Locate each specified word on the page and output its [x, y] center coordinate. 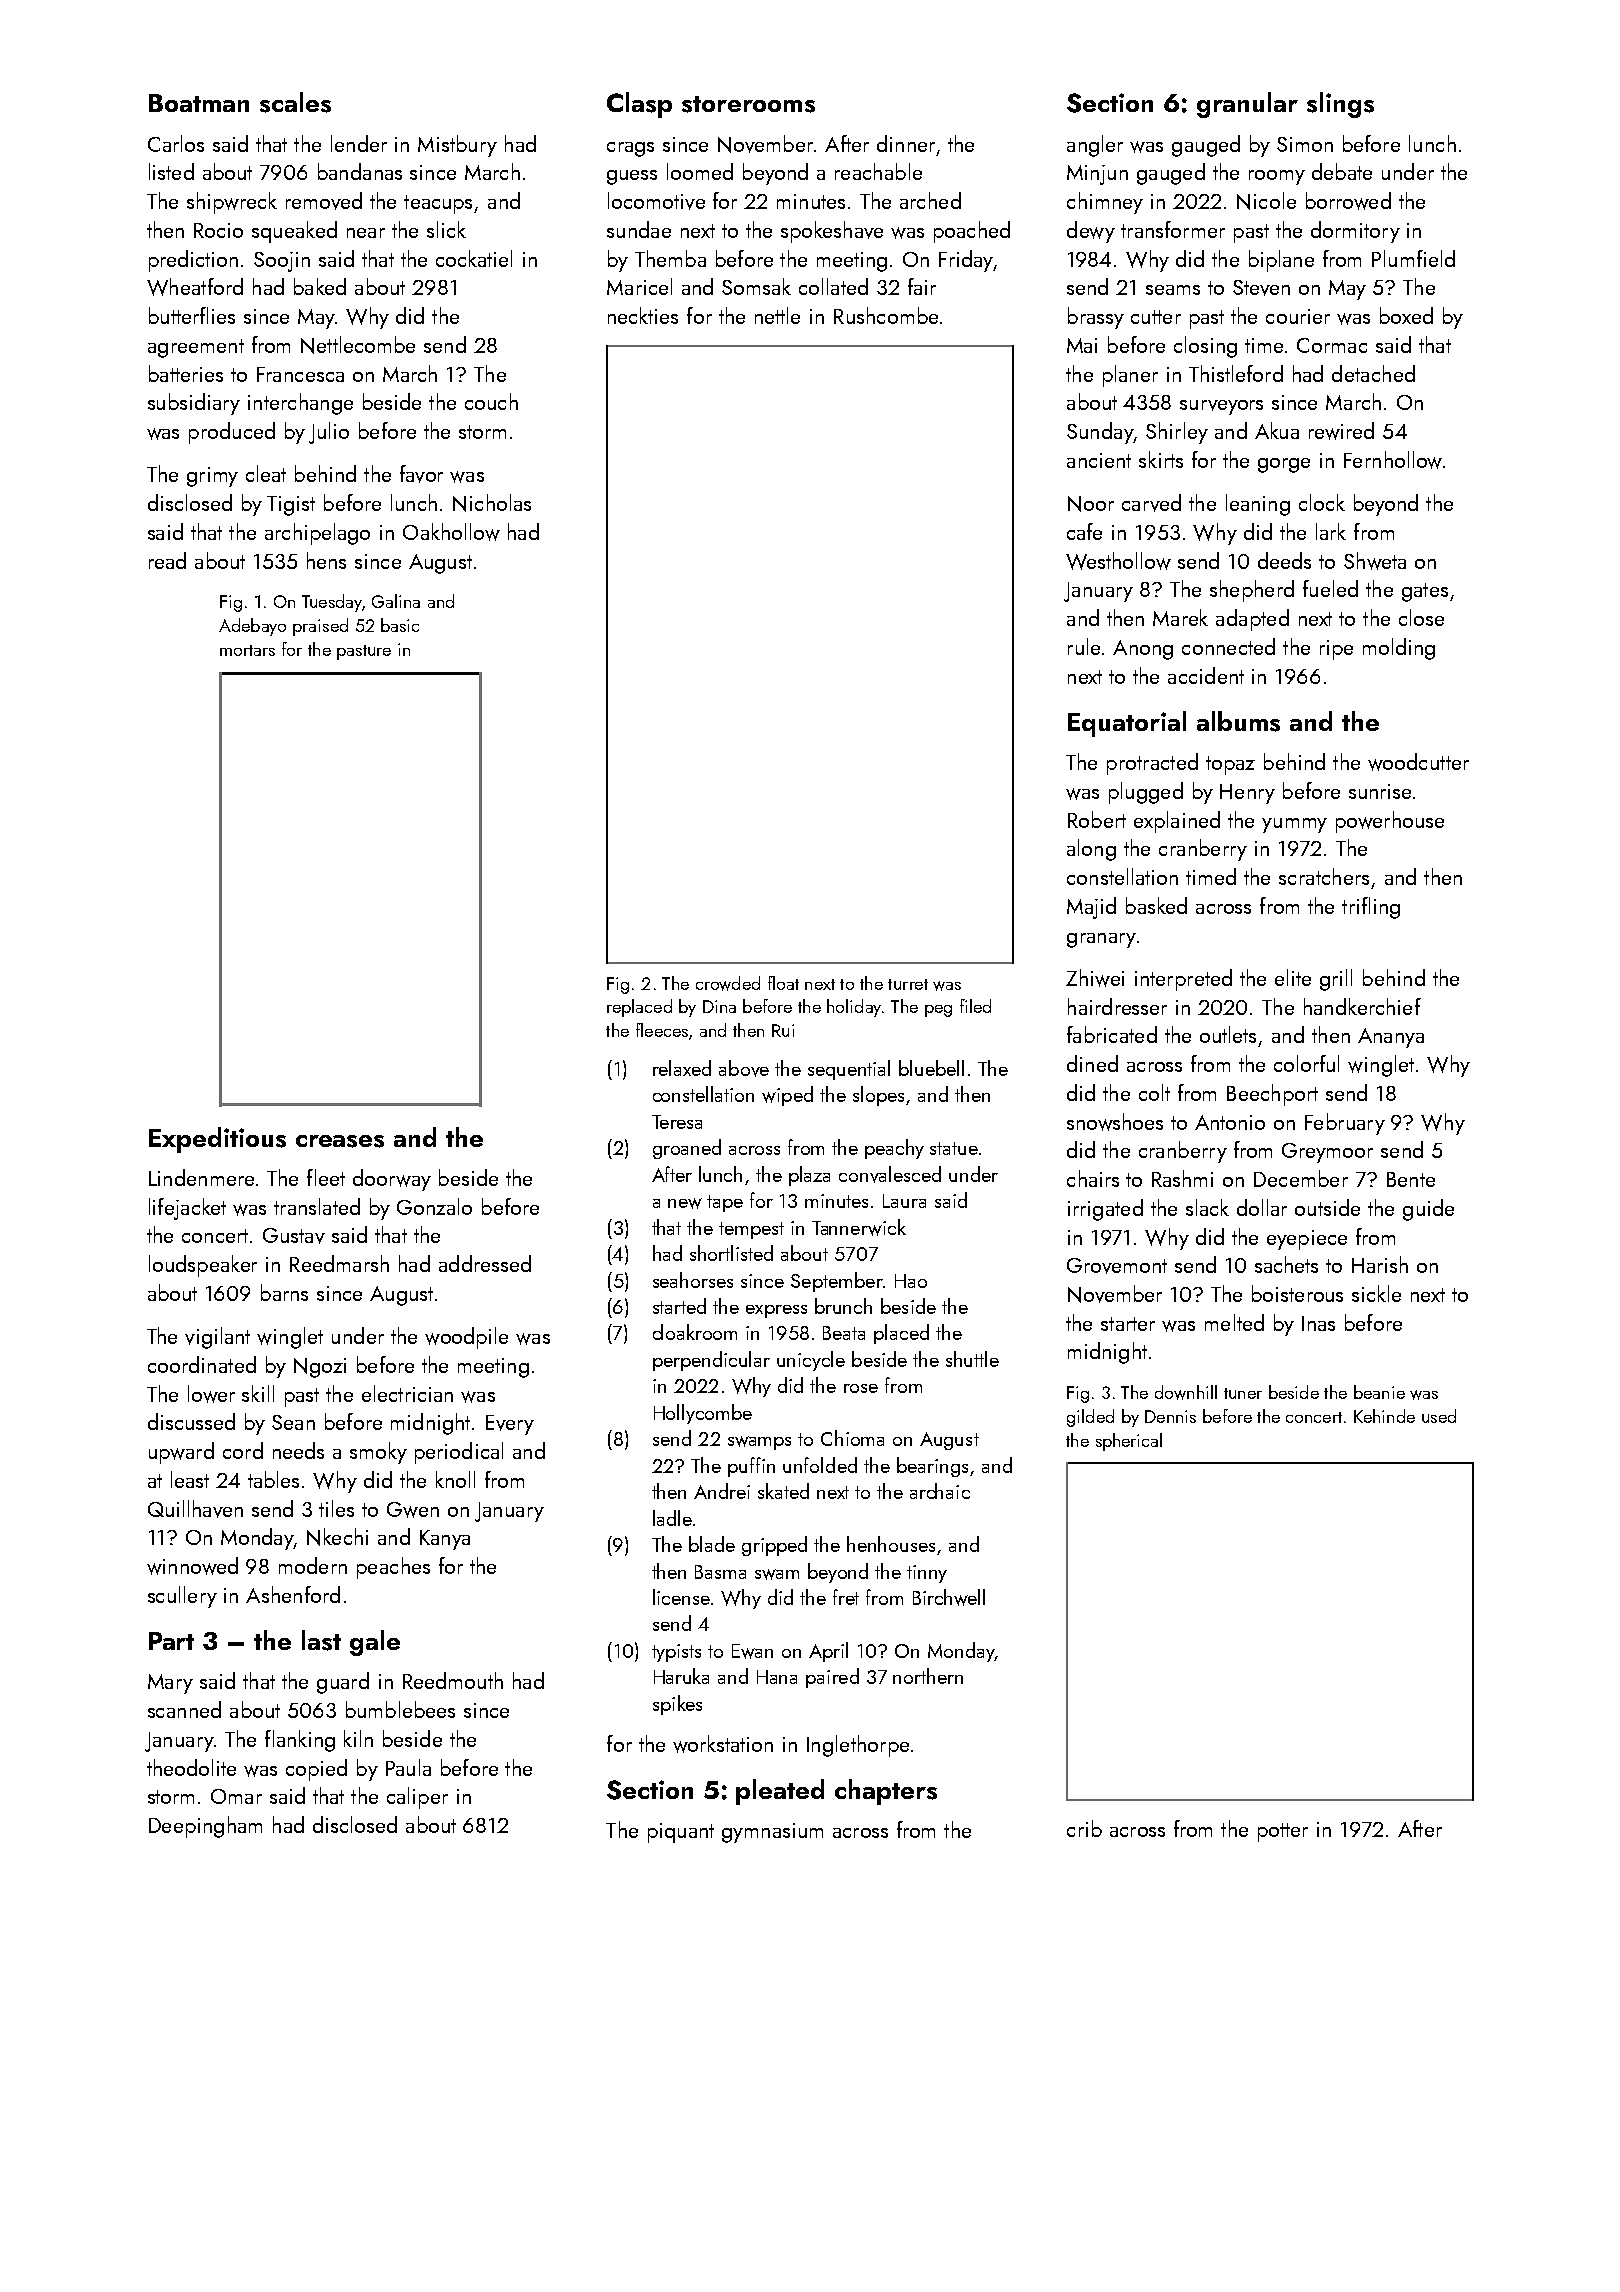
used [1439, 1416]
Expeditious [217, 1140]
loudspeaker [203, 1266]
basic [400, 625]
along [1091, 850]
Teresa [677, 1122]
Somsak [756, 286]
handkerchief [1362, 1006]
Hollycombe [703, 1414]
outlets [1228, 1034]
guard [343, 1683]
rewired [1341, 431]
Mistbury [457, 146]
